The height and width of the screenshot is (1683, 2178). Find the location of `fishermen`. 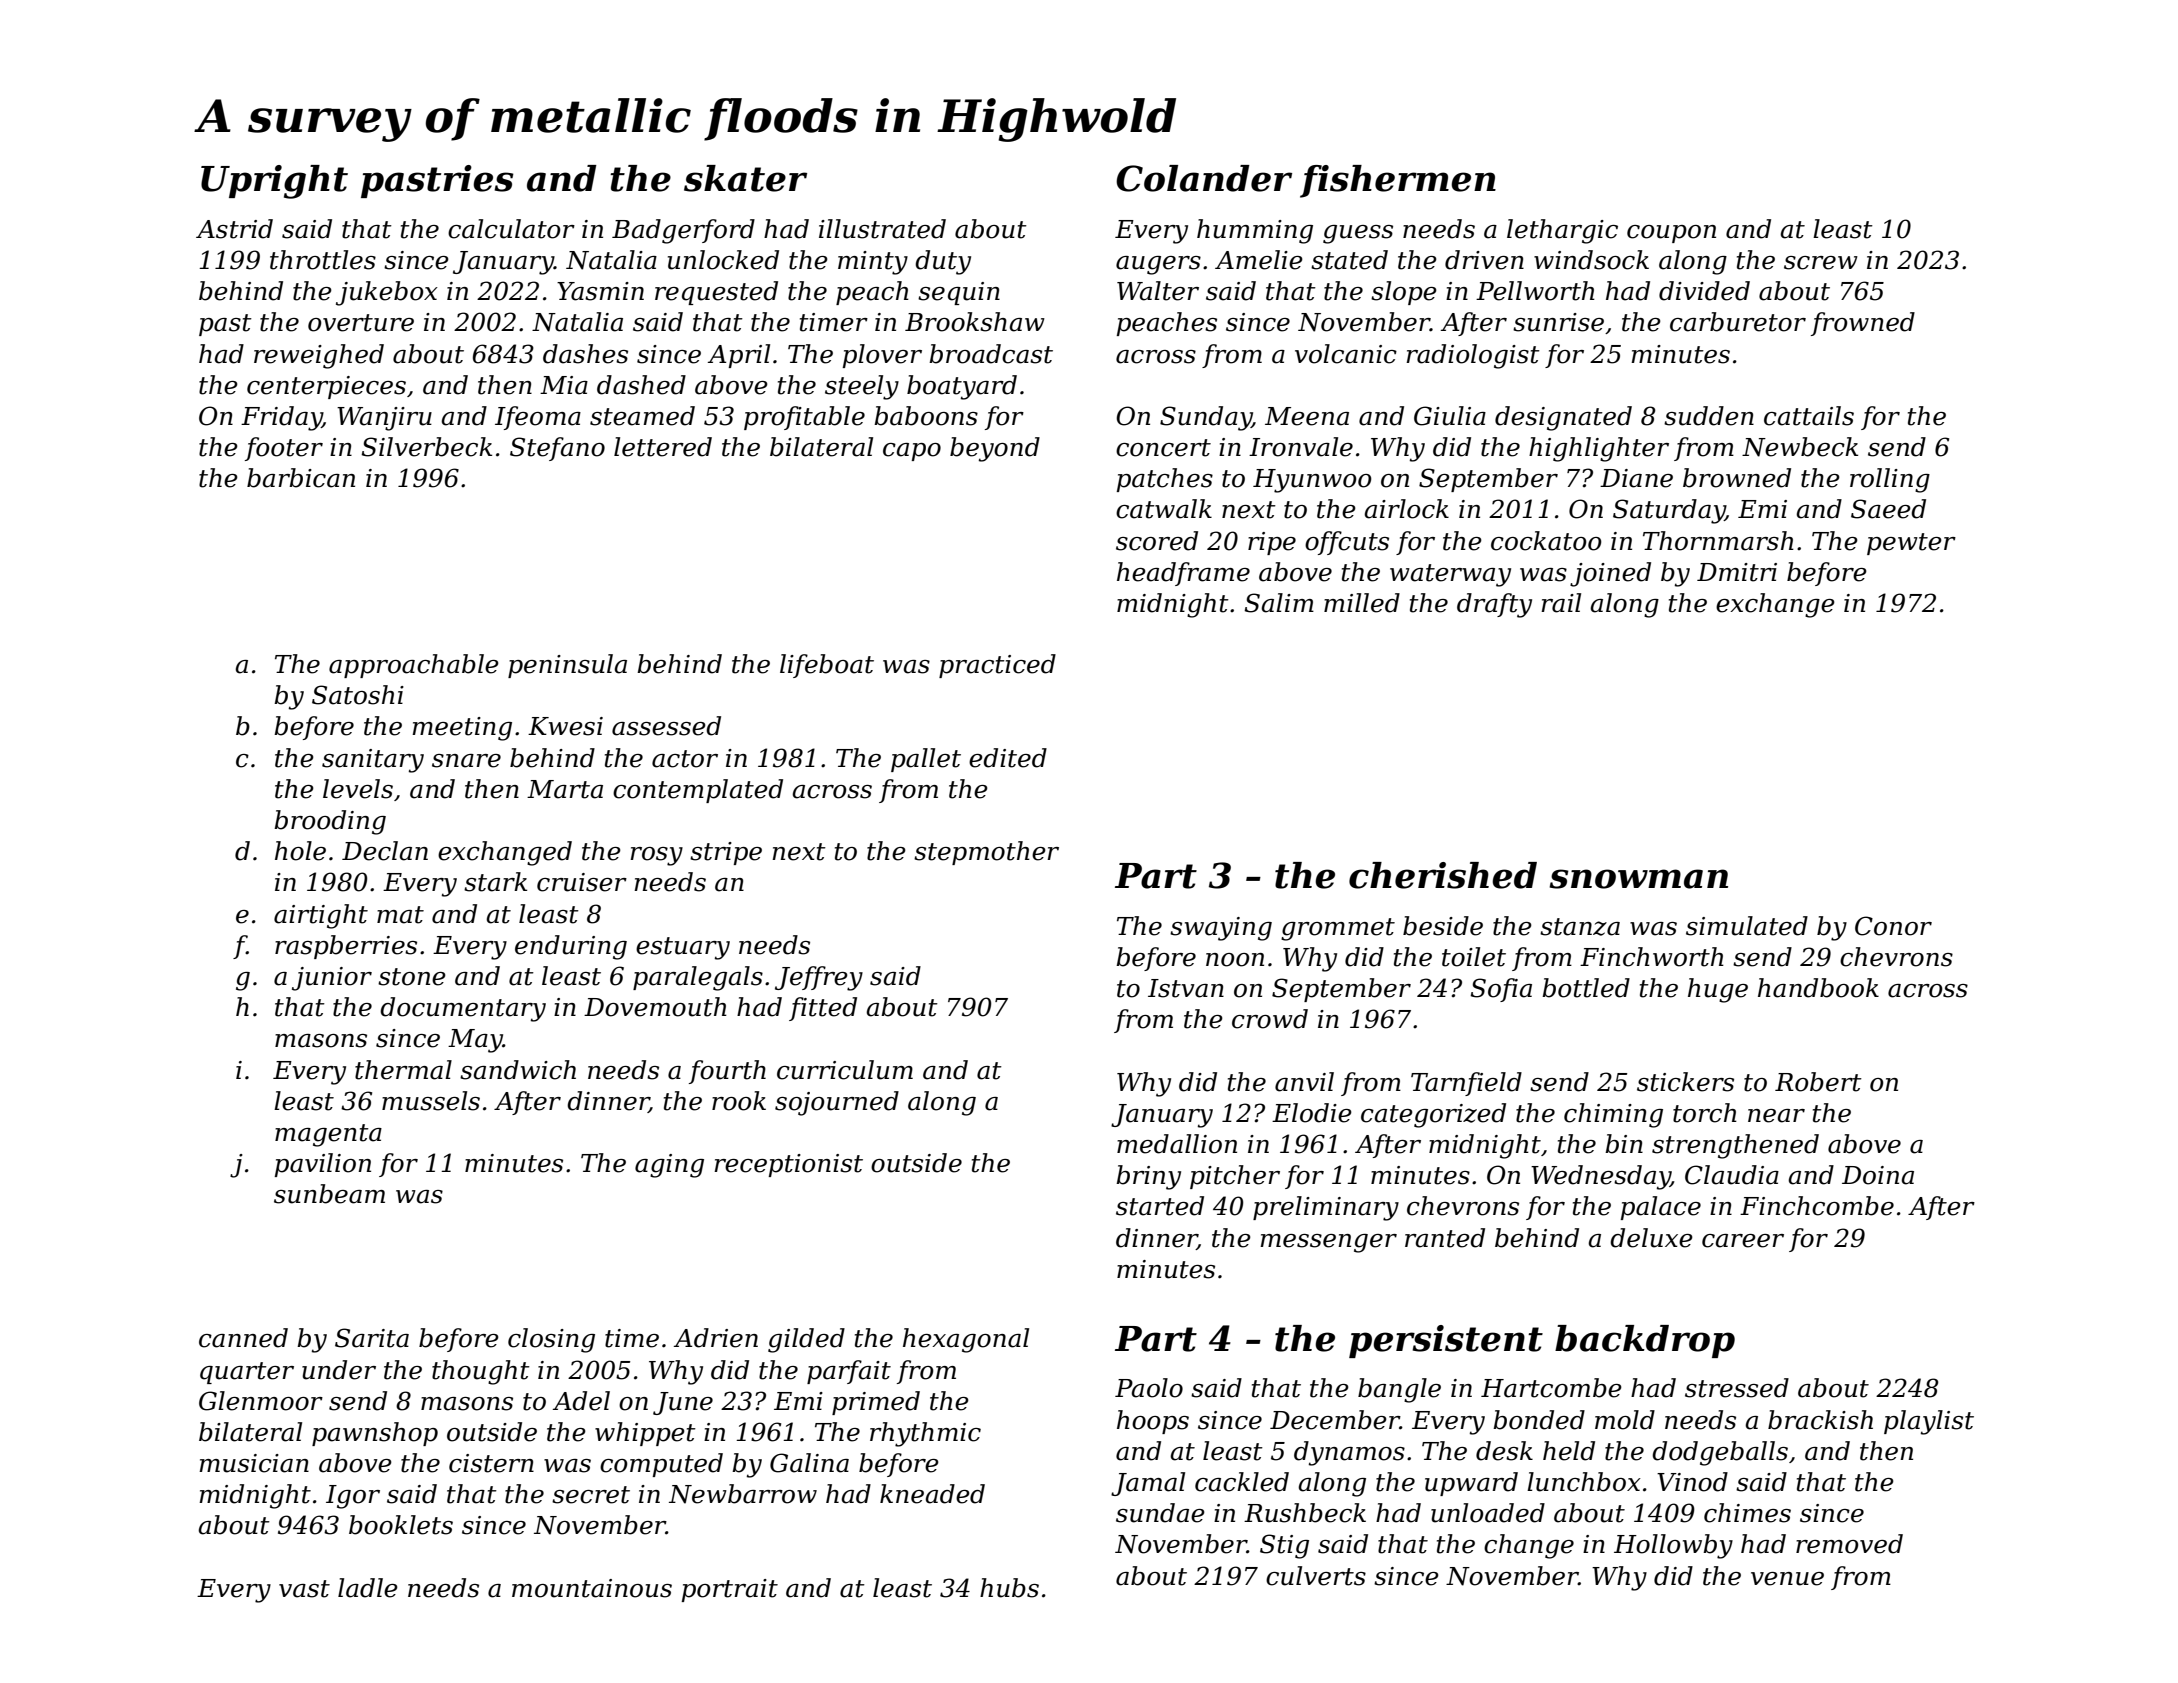

fishermen is located at coordinates (1398, 181).
